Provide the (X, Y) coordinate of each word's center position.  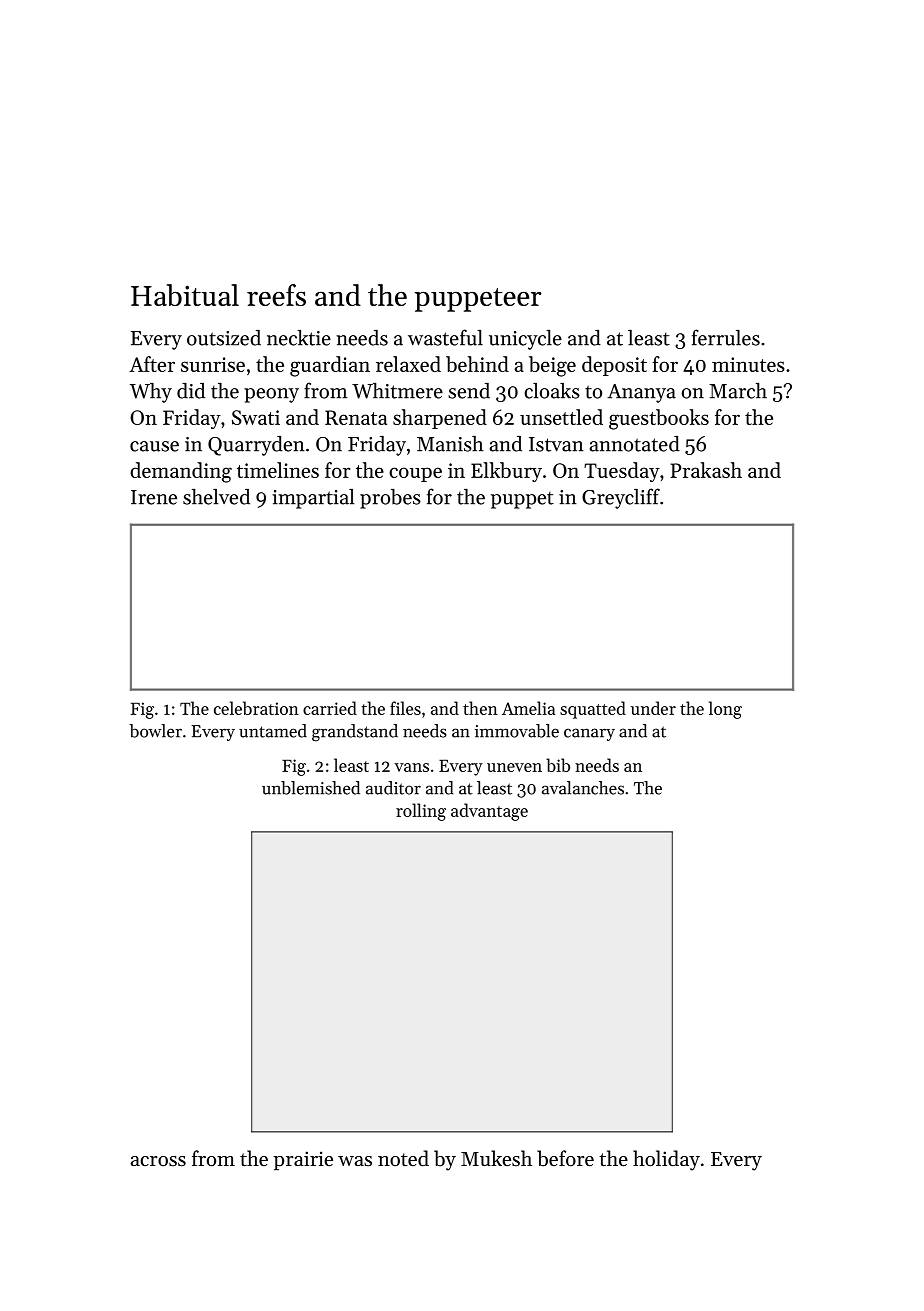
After (152, 364)
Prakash (706, 470)
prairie (303, 1160)
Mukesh (496, 1158)
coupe (415, 474)
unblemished (311, 788)
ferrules (726, 337)
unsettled (561, 417)
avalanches (583, 788)
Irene (154, 497)
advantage (489, 812)
